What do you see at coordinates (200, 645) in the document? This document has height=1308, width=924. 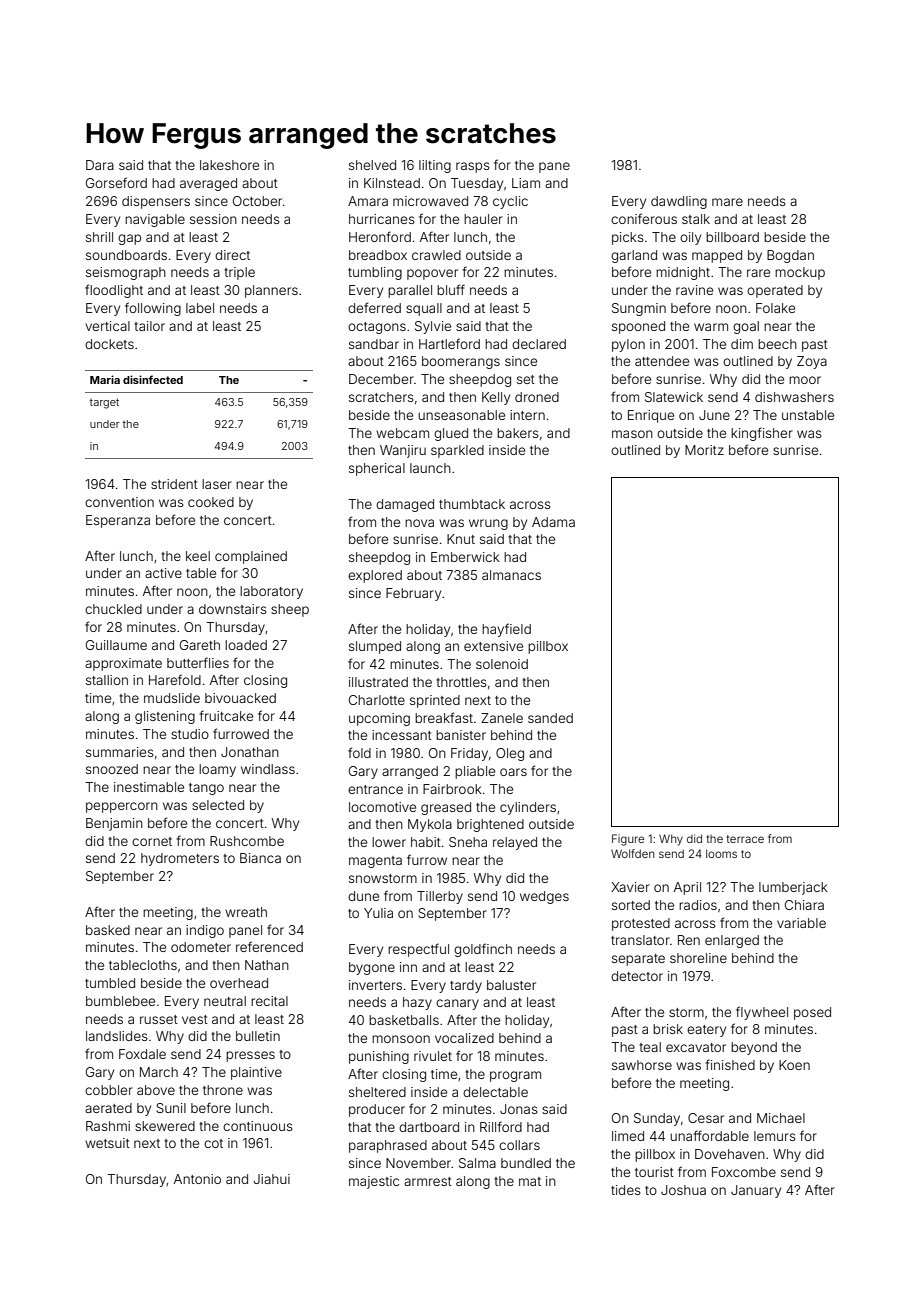 I see `Gareth` at bounding box center [200, 645].
